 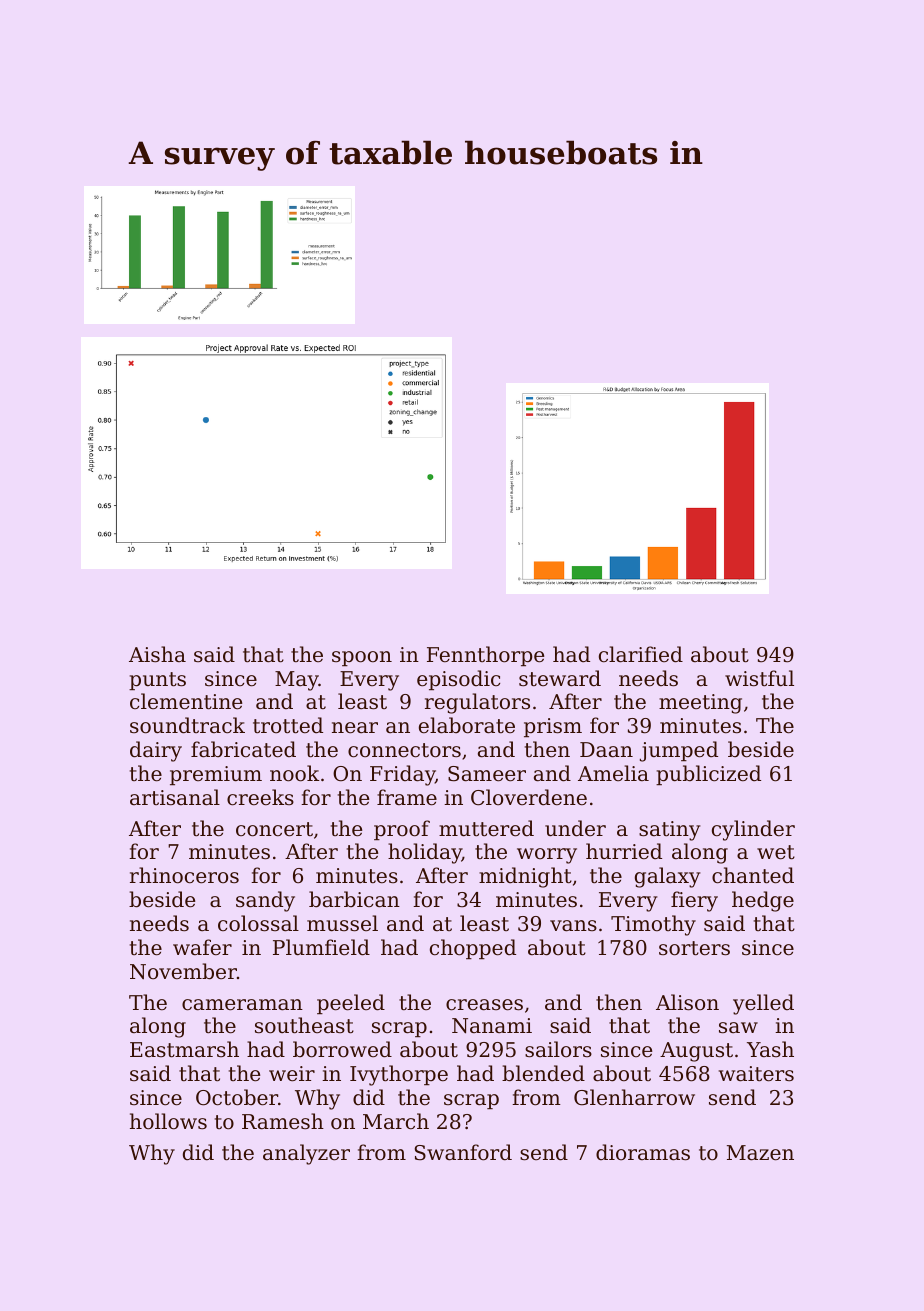 What do you see at coordinates (186, 701) in the screenshot?
I see `clementine` at bounding box center [186, 701].
